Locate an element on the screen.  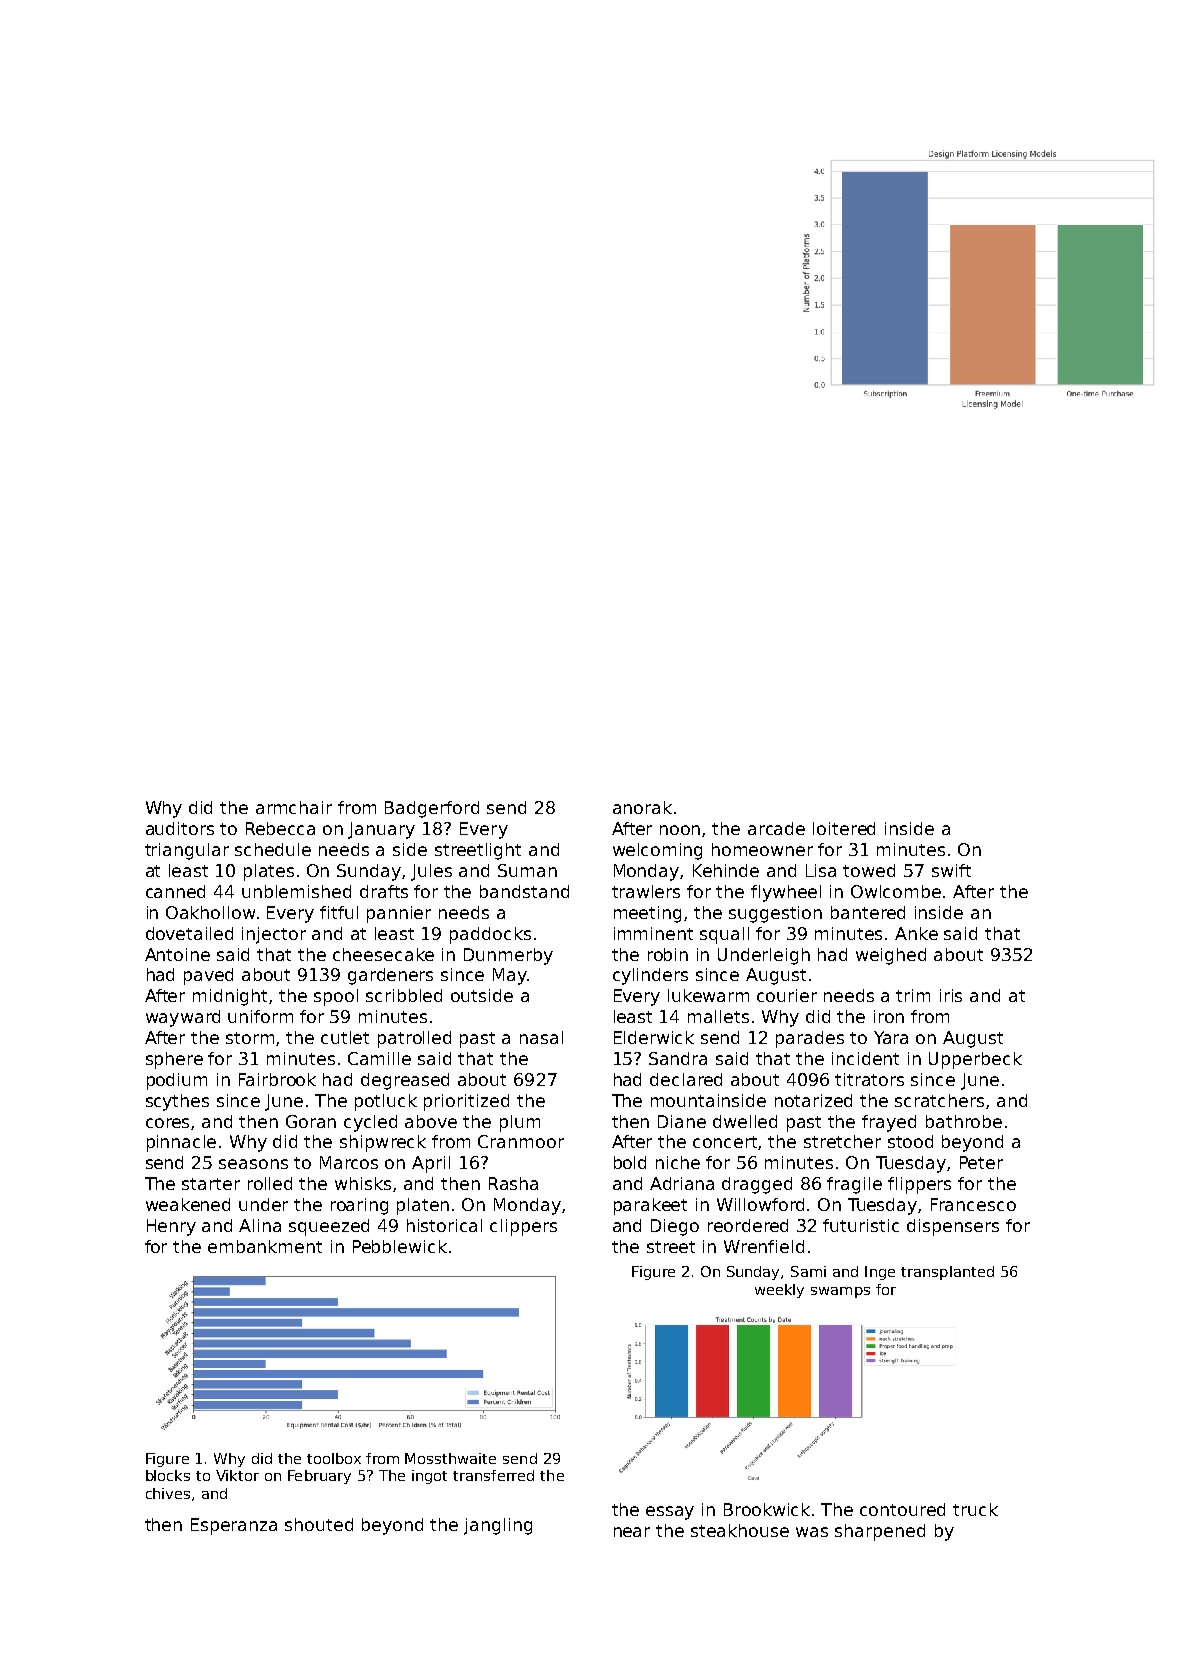
Adriana is located at coordinates (682, 1183).
